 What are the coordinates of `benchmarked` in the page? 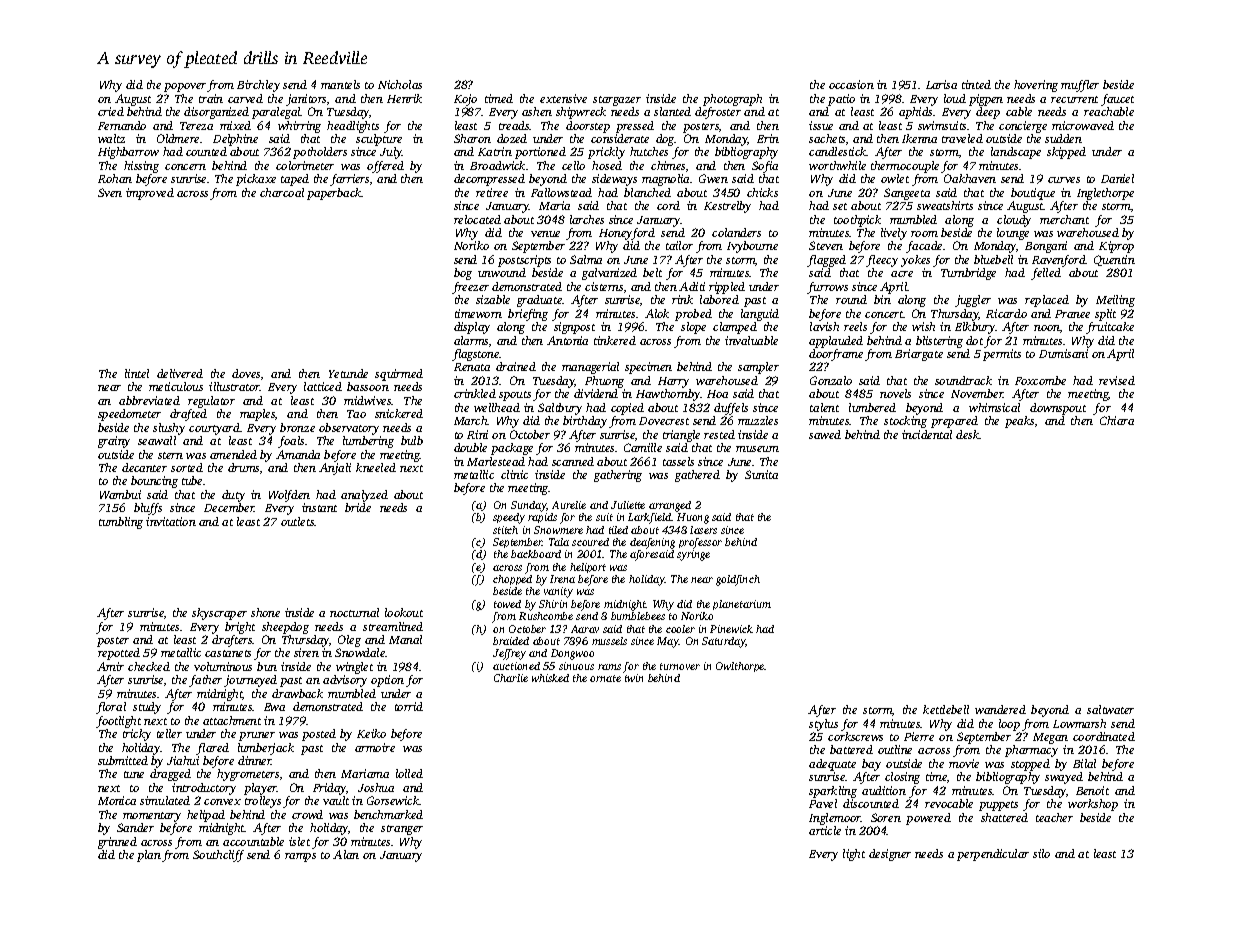 It's located at (388, 814).
